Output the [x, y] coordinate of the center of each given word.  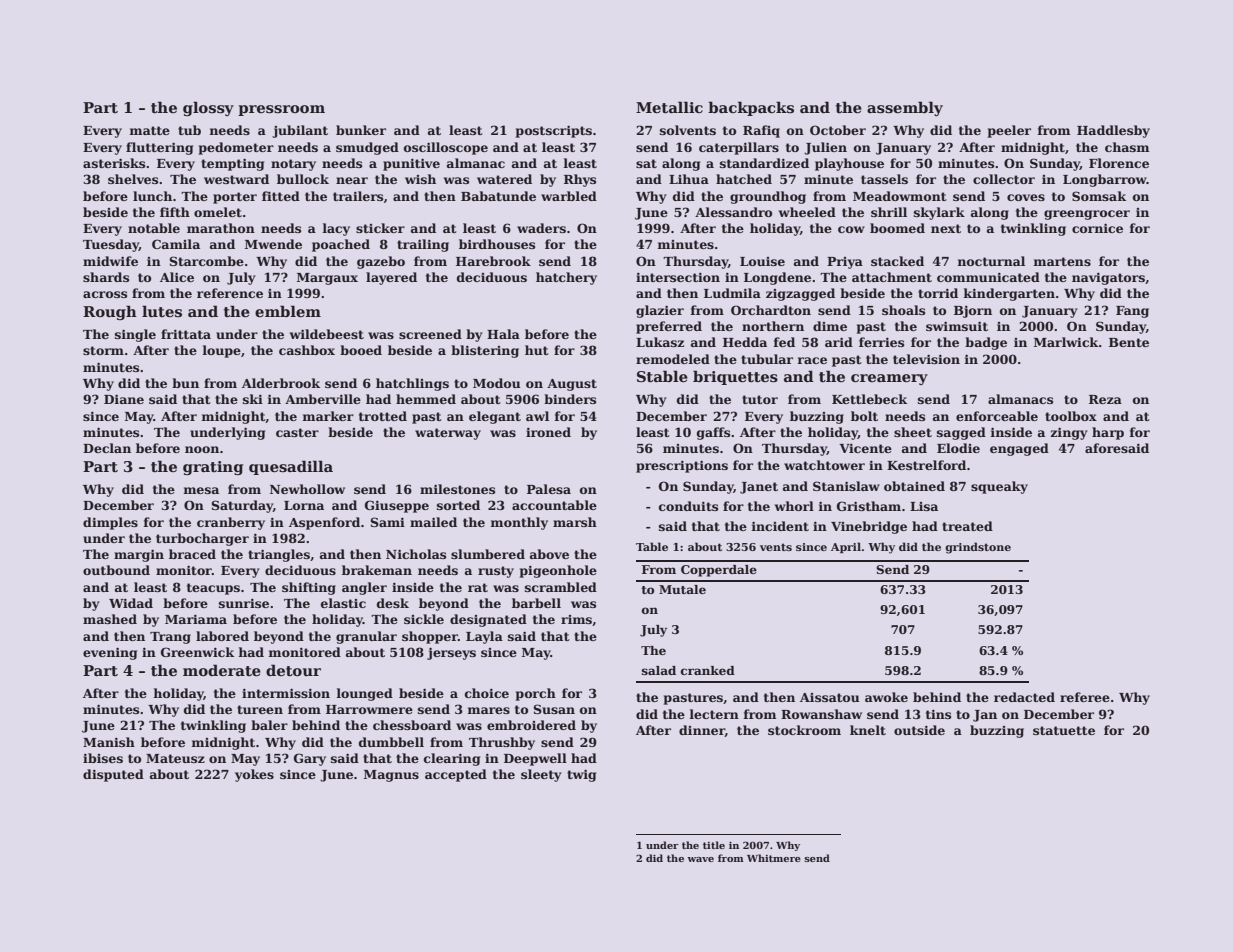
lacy [336, 229]
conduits [688, 506]
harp [1108, 433]
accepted [456, 775]
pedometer [236, 148]
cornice [1097, 228]
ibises [103, 758]
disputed [113, 775]
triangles [279, 555]
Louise [762, 261]
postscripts [554, 131]
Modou [497, 383]
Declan [107, 448]
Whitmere [774, 858]
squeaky [999, 487]
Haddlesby [1113, 131]
